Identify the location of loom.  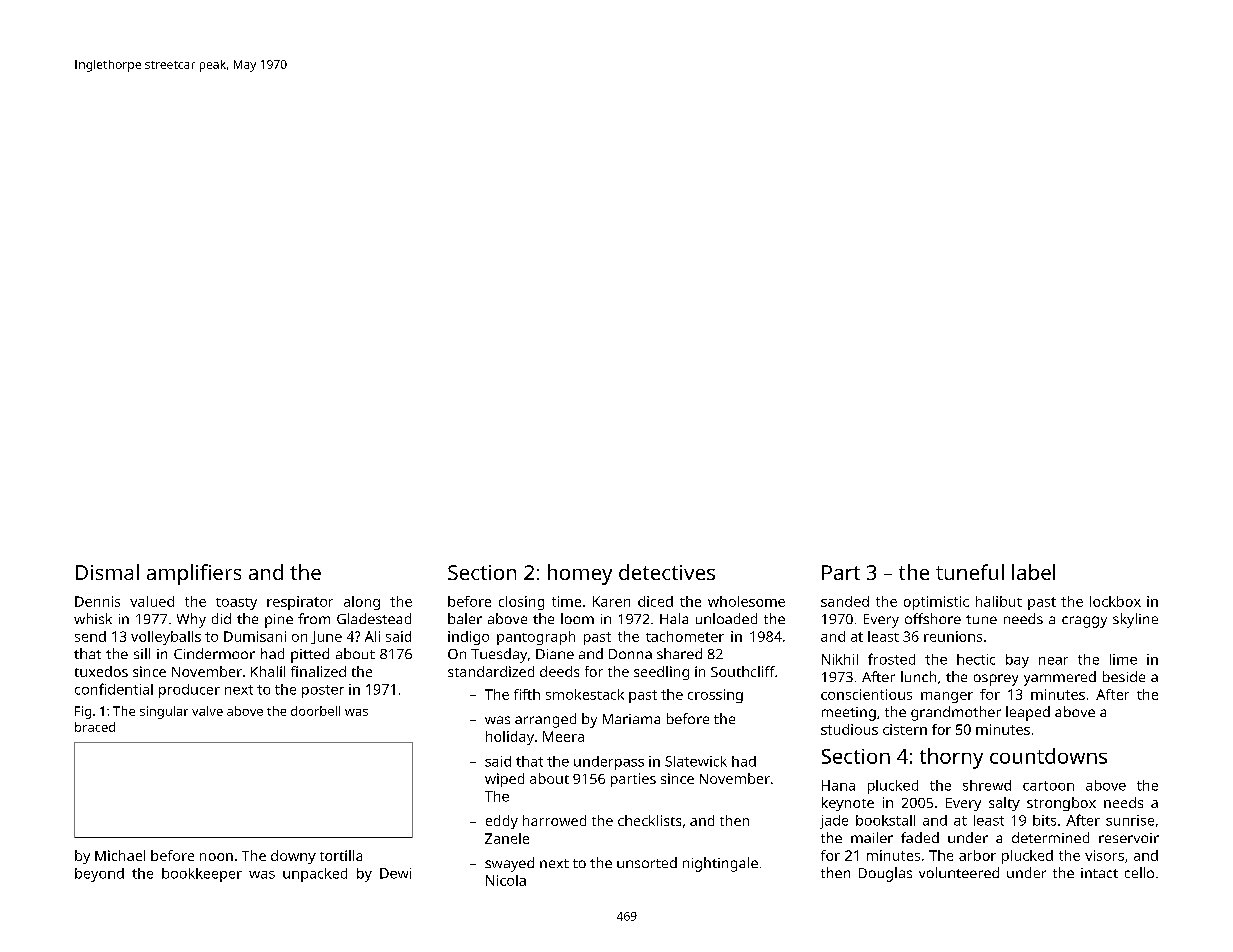
(577, 618).
